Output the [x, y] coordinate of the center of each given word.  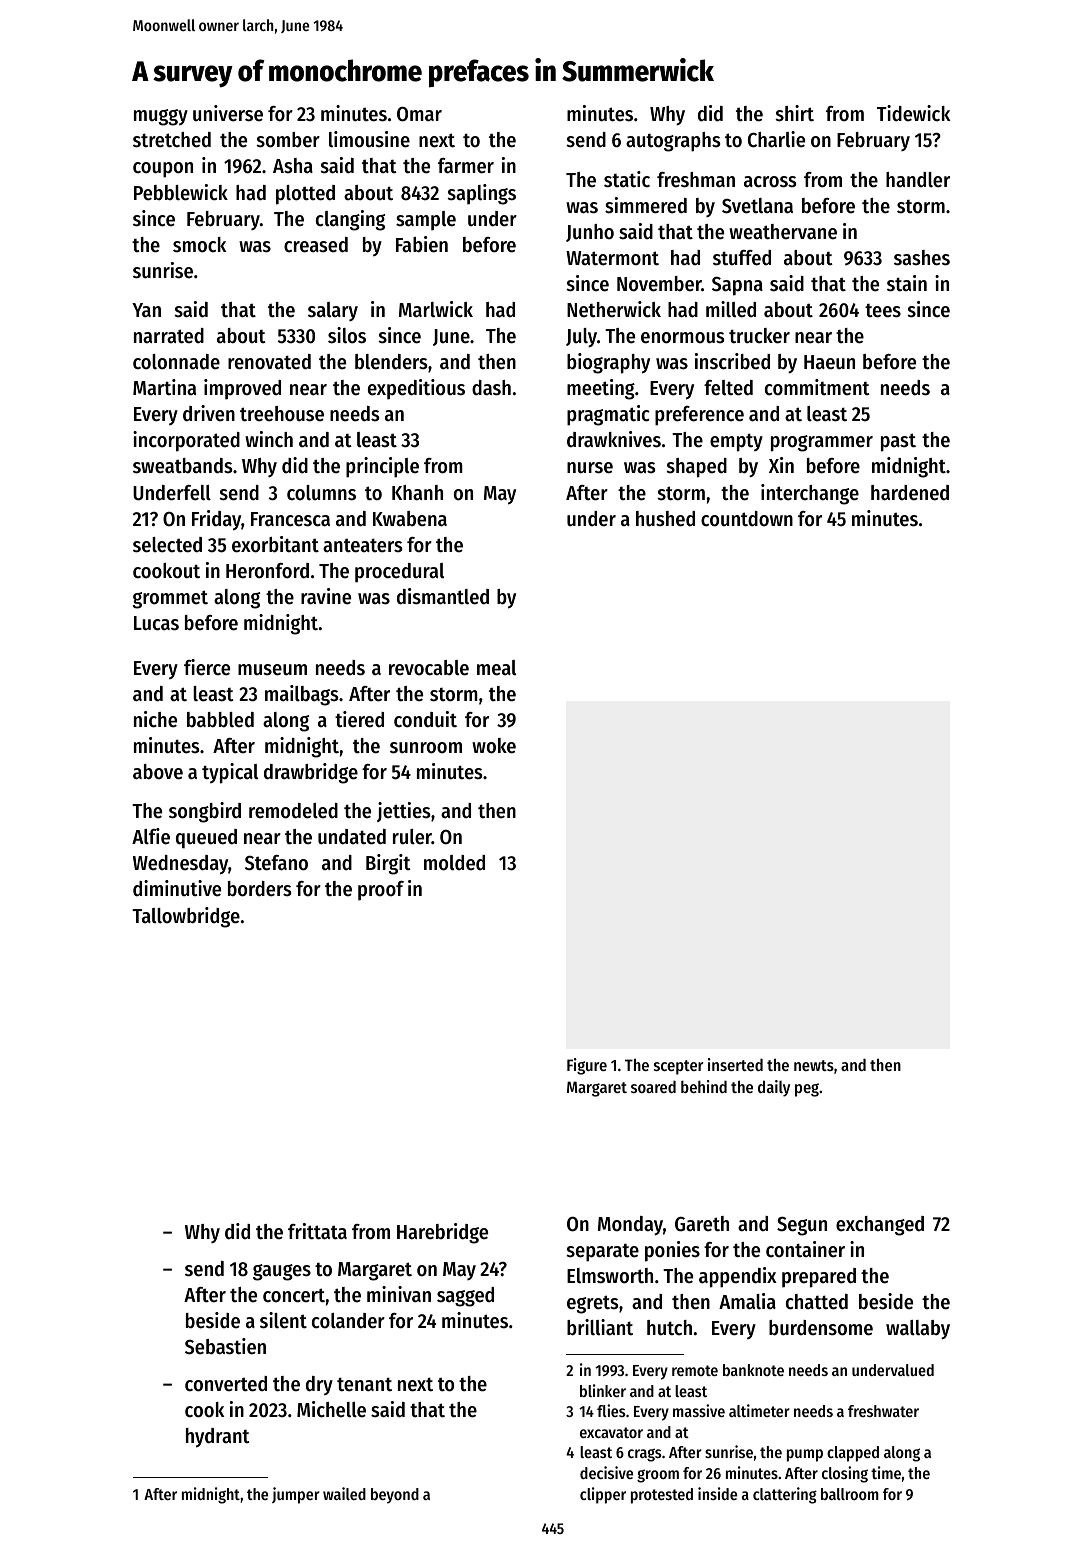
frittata [317, 1231]
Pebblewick [181, 192]
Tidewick [913, 113]
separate [603, 1253]
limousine [369, 139]
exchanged [880, 1226]
